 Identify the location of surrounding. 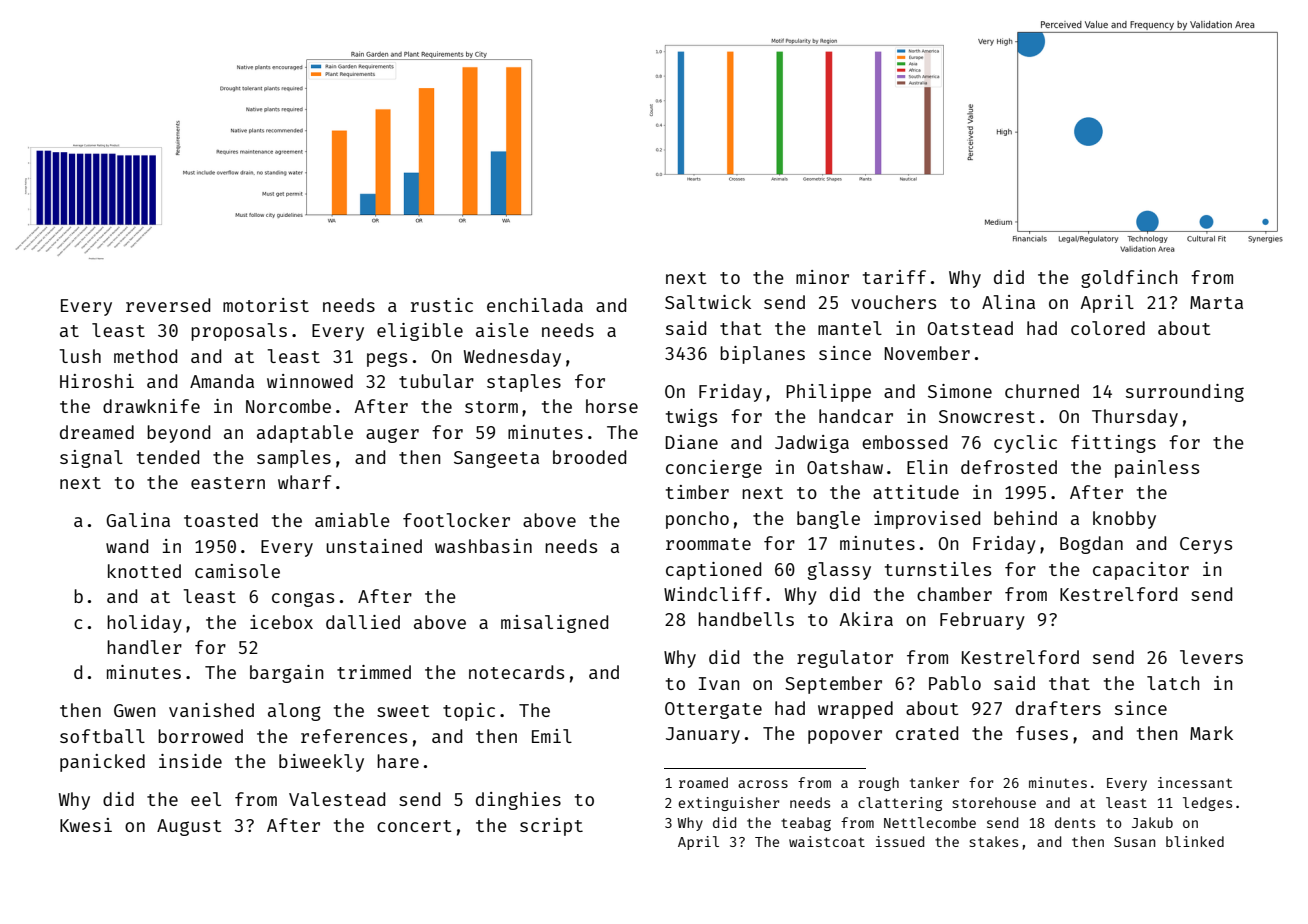
(1185, 393).
